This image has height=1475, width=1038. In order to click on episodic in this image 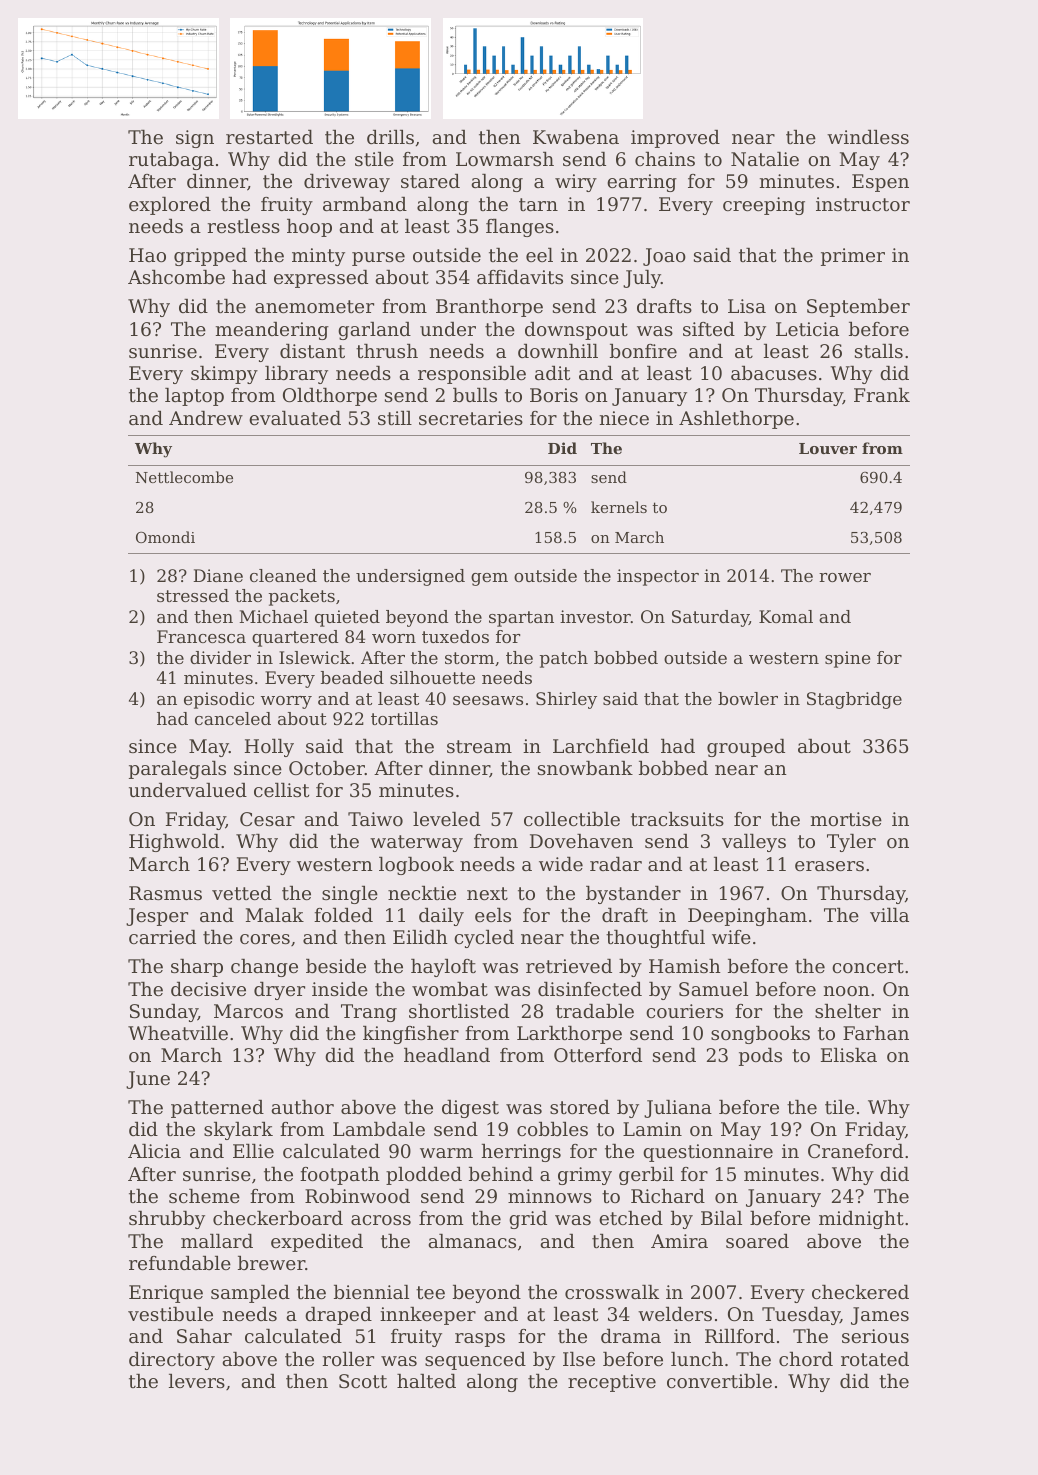, I will do `click(219, 700)`.
